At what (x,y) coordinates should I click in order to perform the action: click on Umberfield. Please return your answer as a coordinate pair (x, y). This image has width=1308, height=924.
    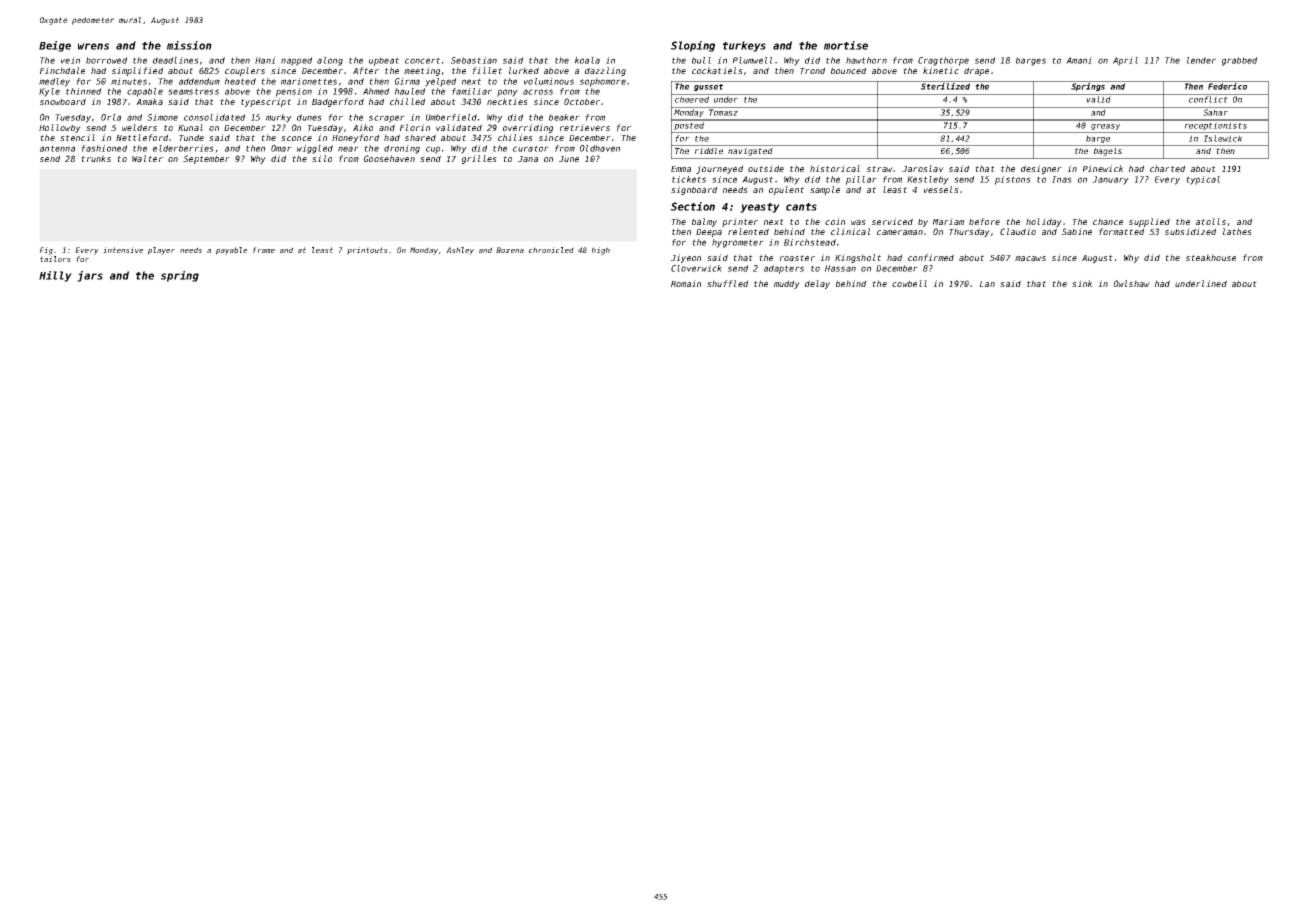
    Looking at the image, I should click on (451, 117).
